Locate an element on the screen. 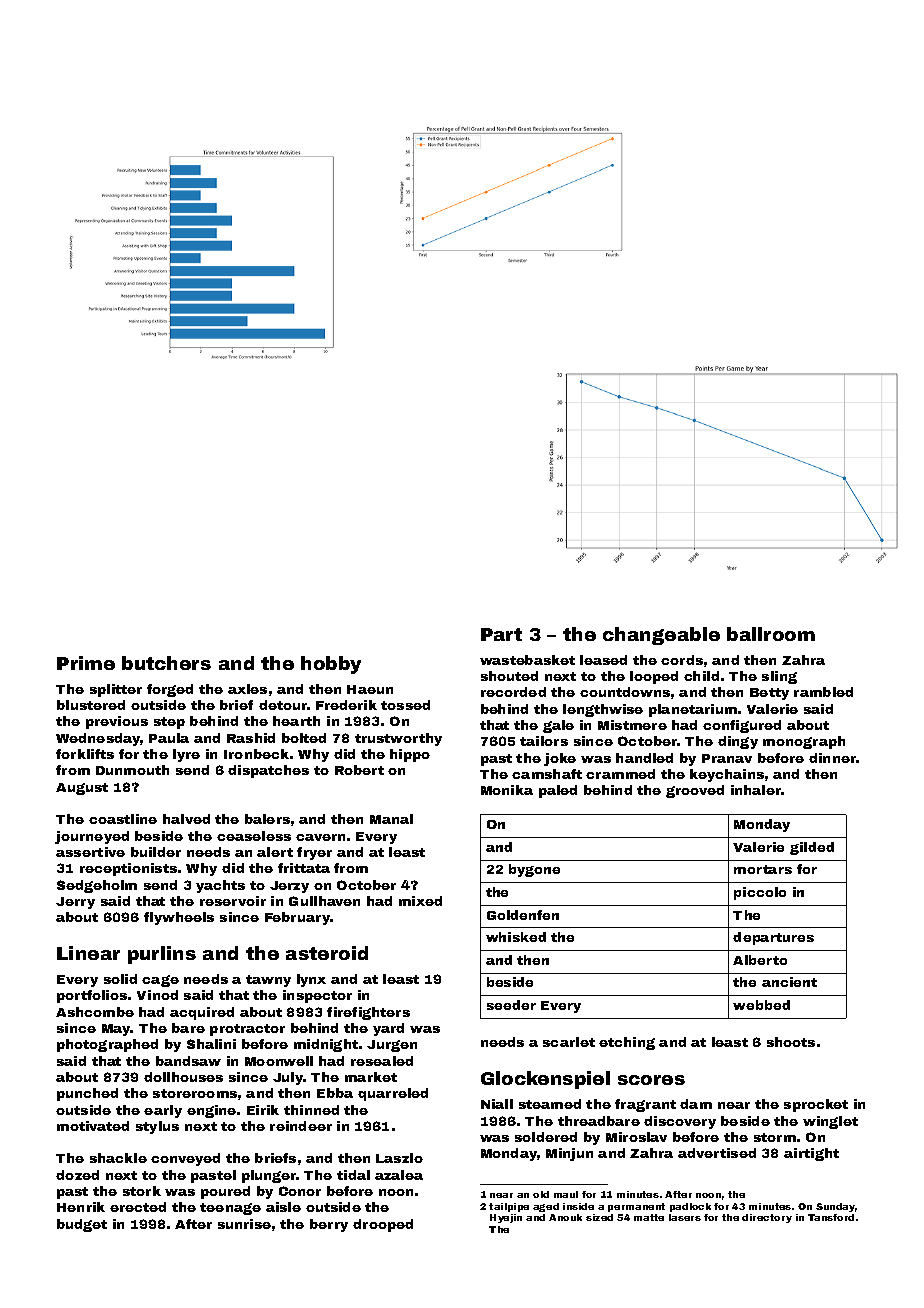 This screenshot has width=924, height=1308. tossed is located at coordinates (405, 705).
